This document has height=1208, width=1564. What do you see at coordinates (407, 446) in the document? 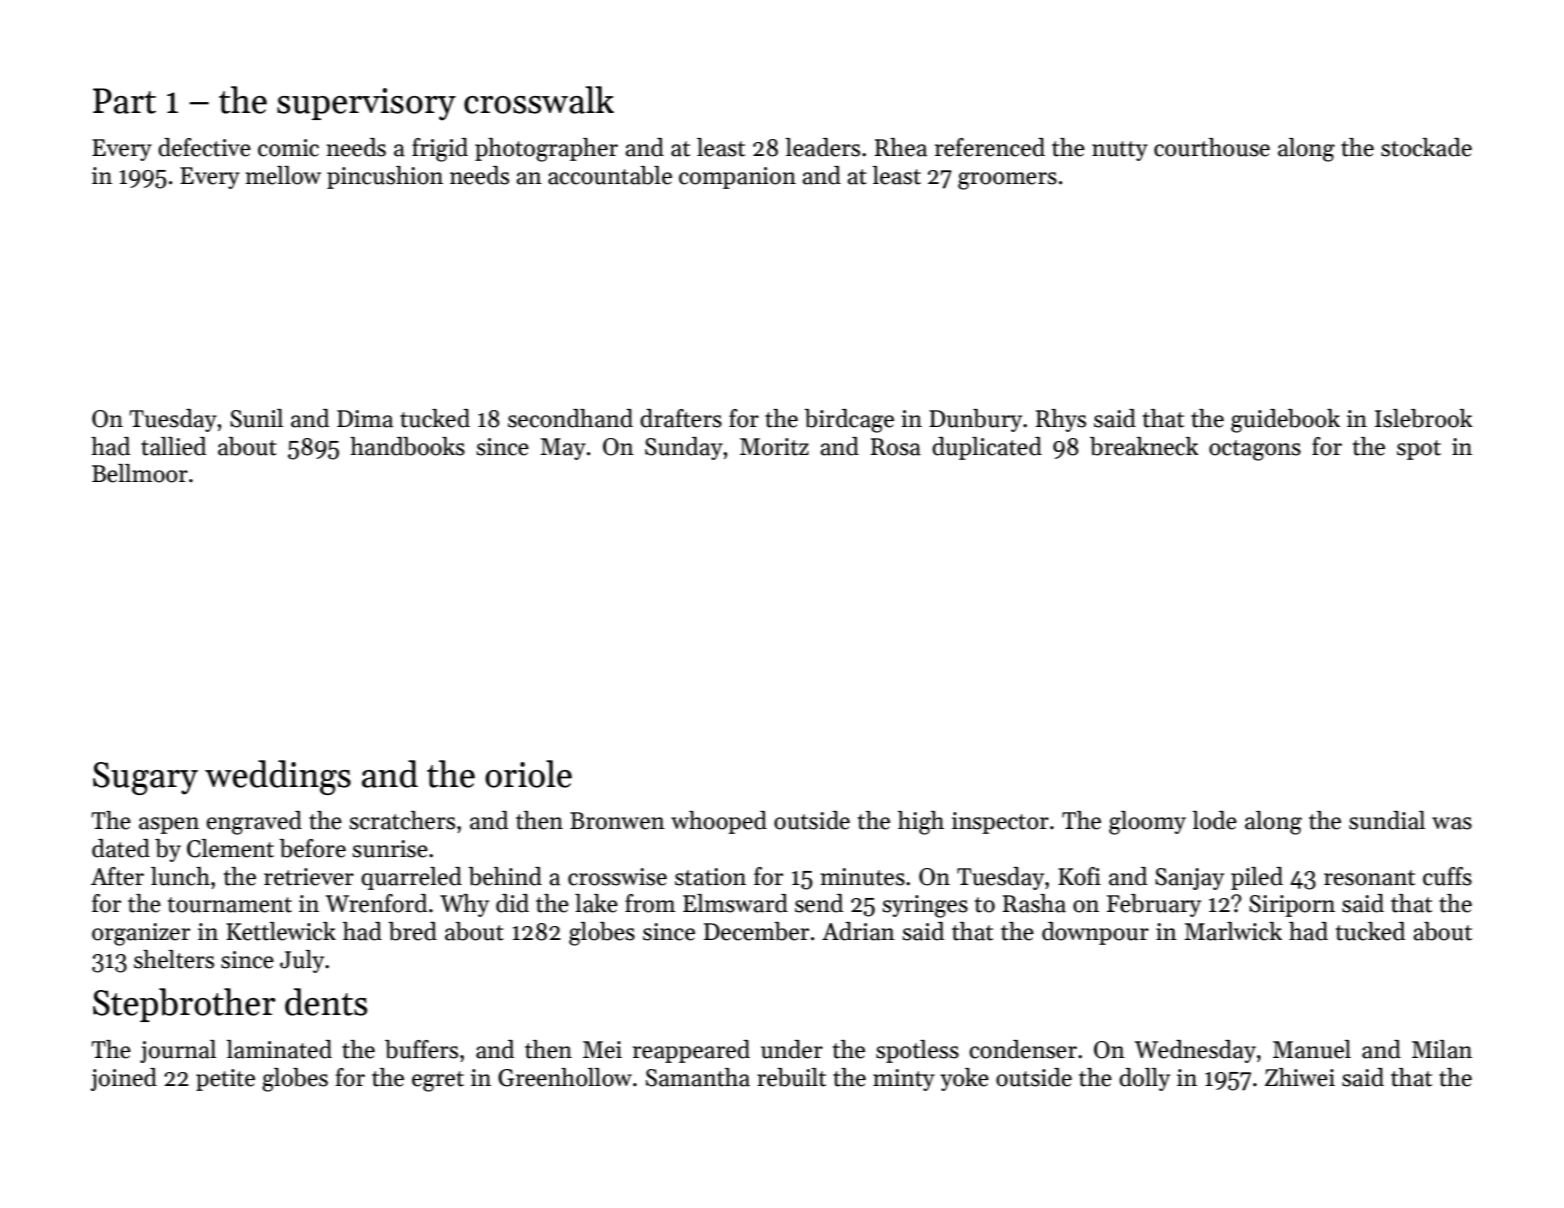
I see `handbooks` at bounding box center [407, 446].
